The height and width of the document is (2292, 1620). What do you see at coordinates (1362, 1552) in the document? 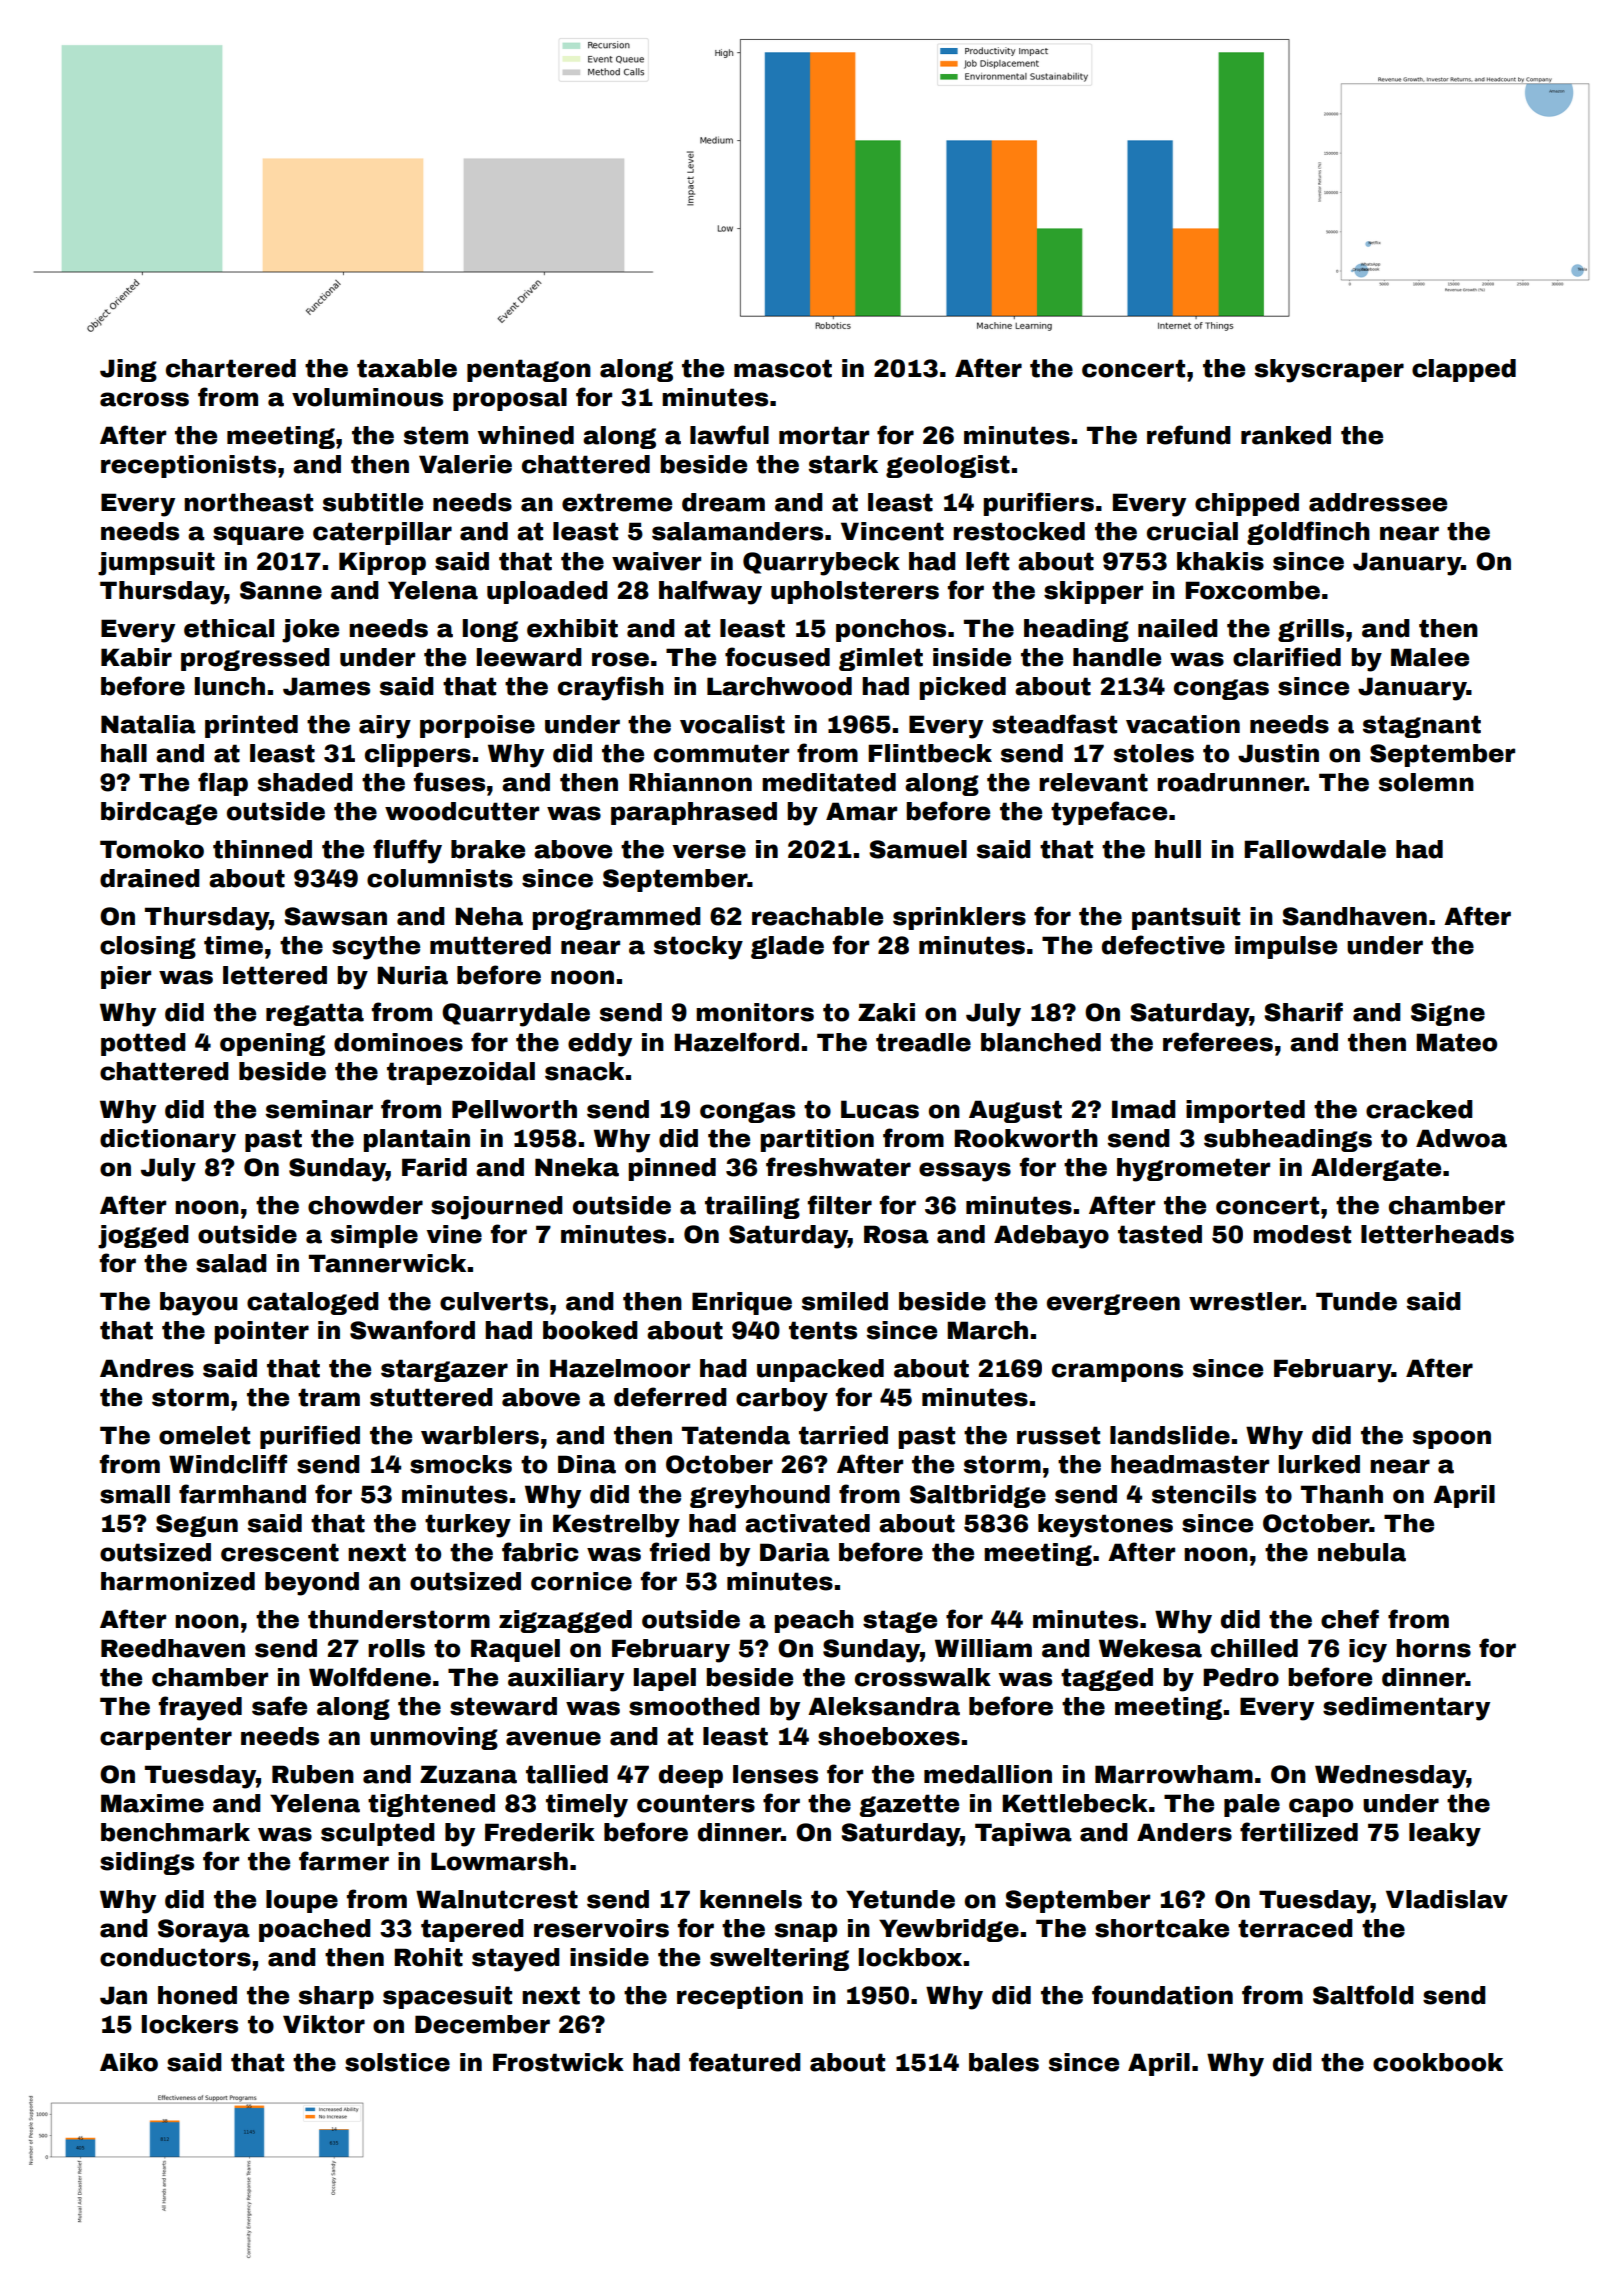
I see `nebula` at bounding box center [1362, 1552].
